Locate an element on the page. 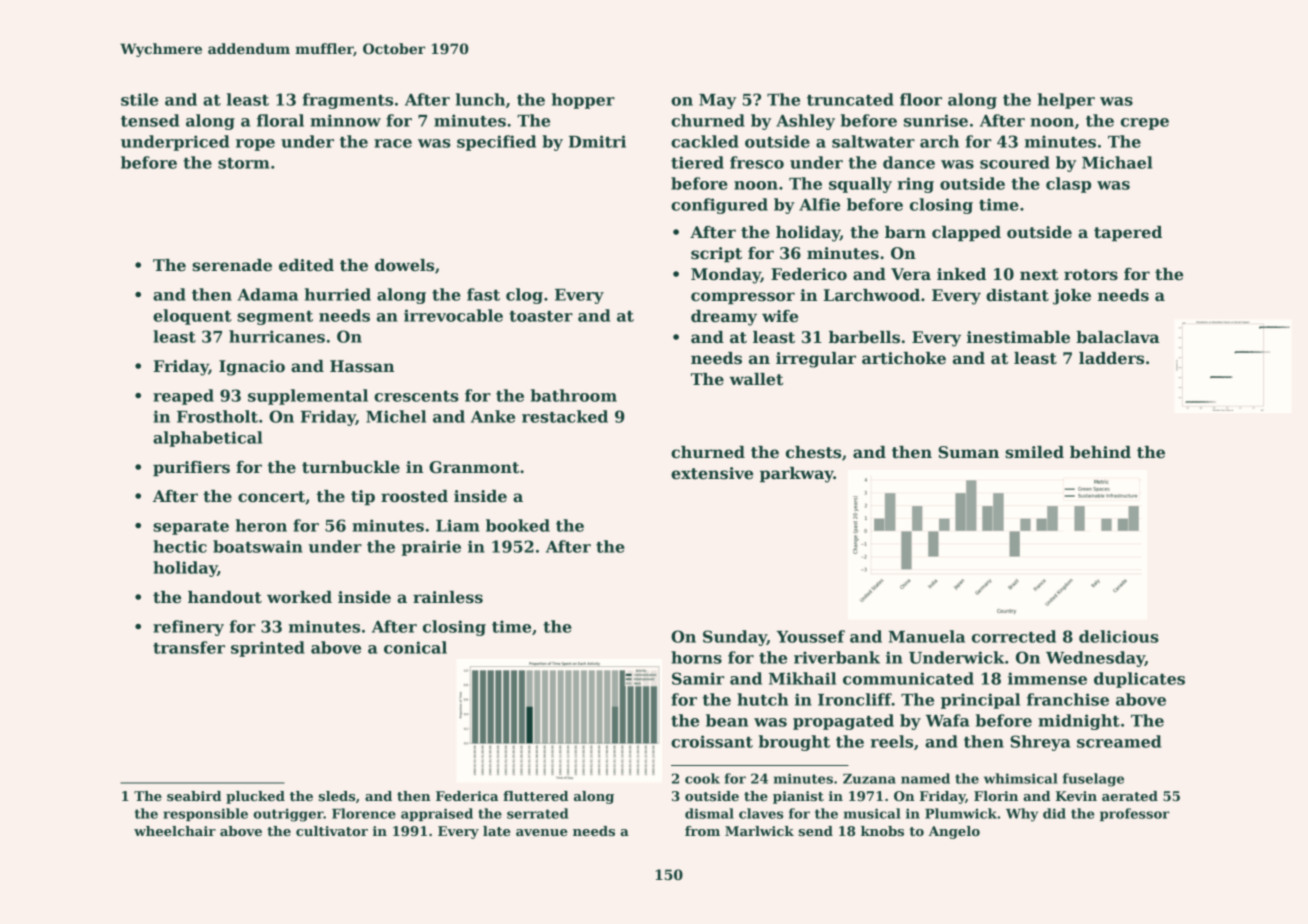 This document has width=1308, height=924. Suman is located at coordinates (968, 452).
